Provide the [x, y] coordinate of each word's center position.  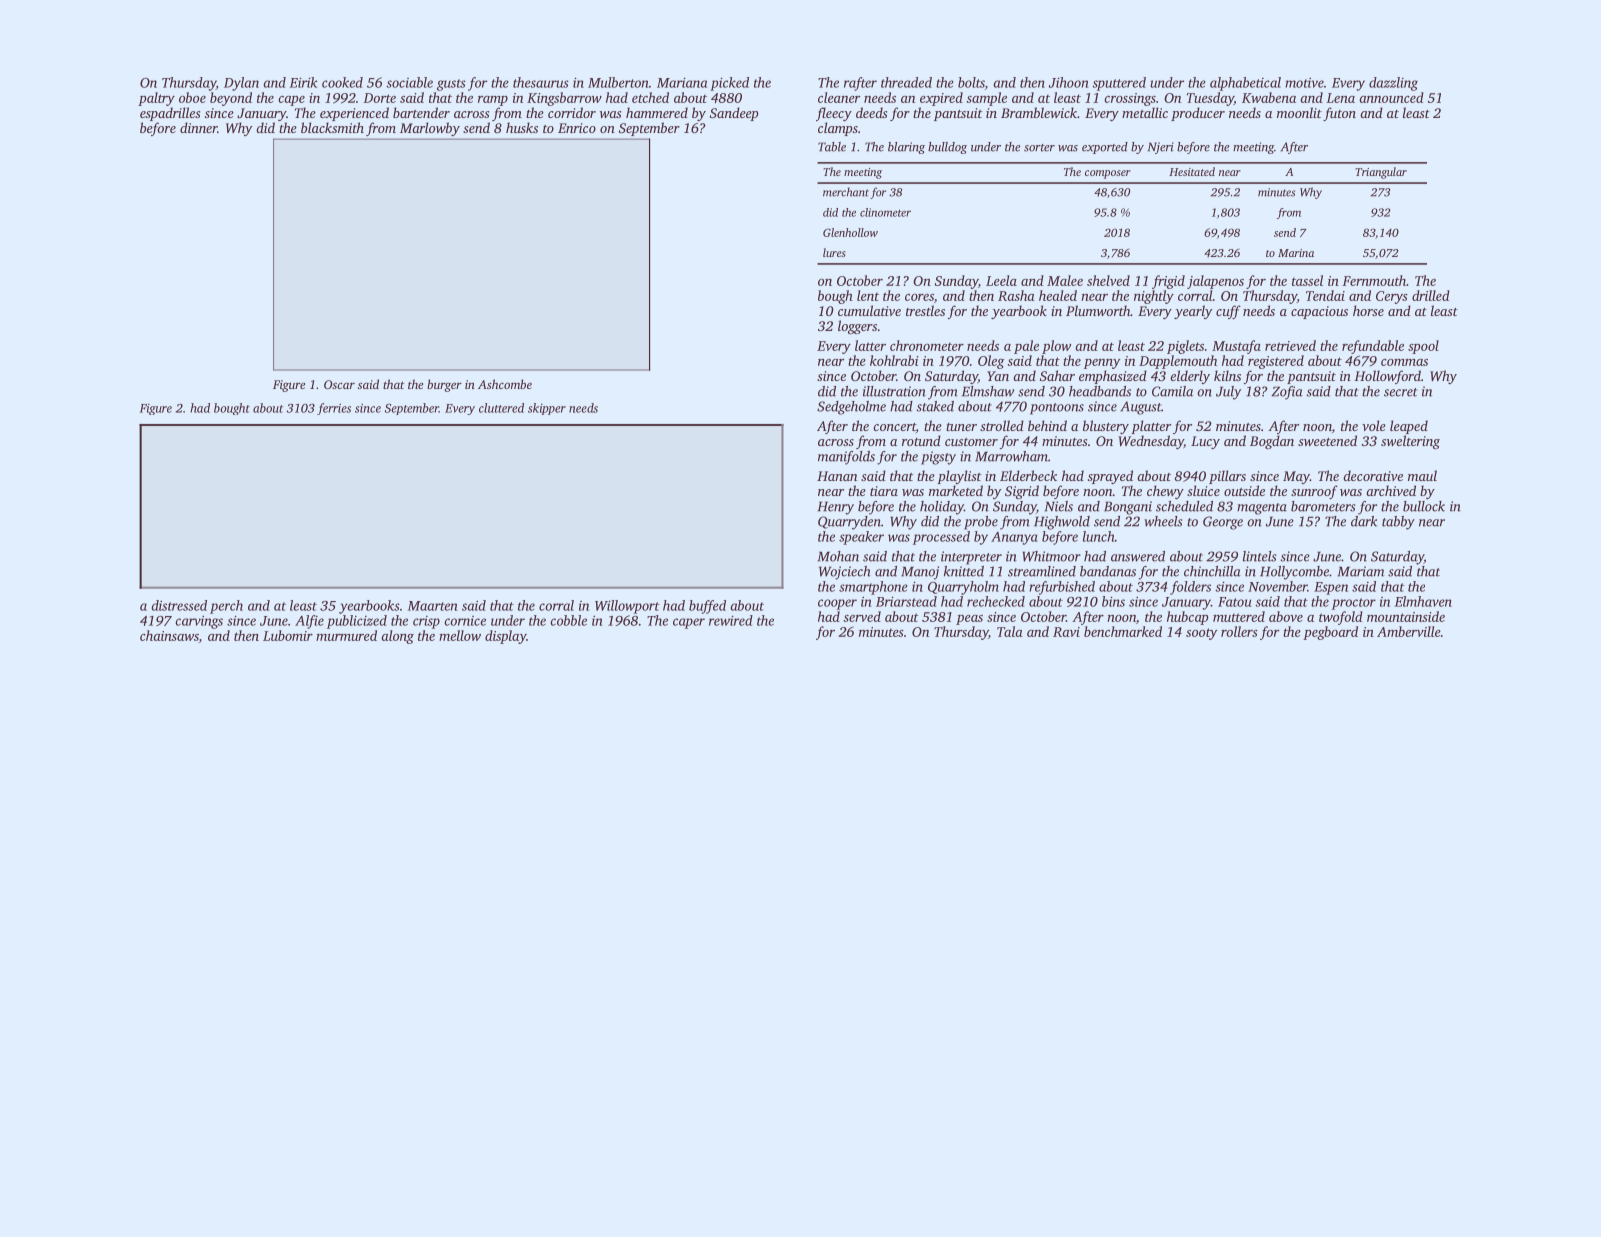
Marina [1296, 253]
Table [832, 147]
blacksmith [332, 127]
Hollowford [1387, 377]
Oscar [339, 384]
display [505, 637]
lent [868, 295]
